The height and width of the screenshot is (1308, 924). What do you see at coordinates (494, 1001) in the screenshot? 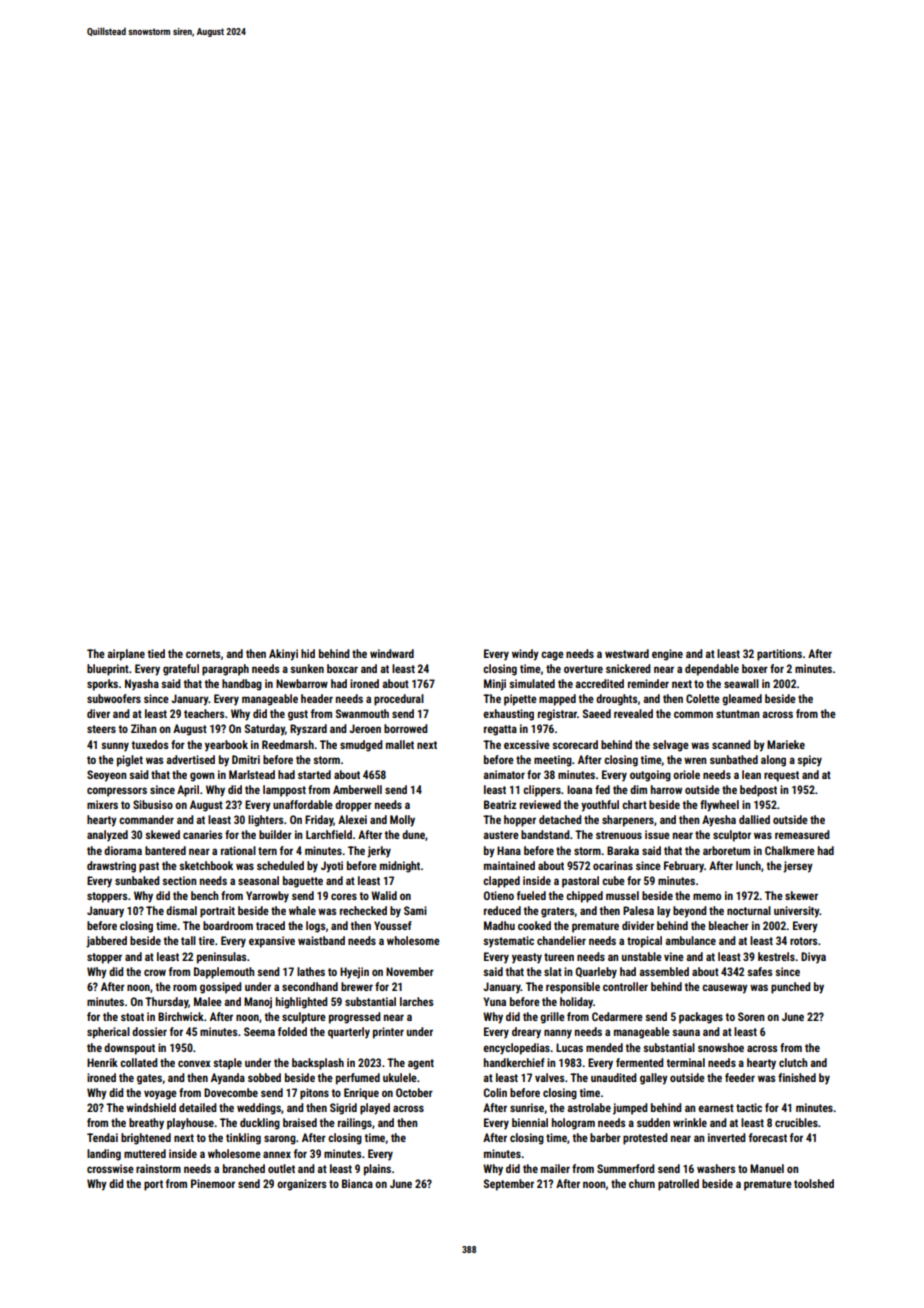
I see `Yuna` at bounding box center [494, 1001].
